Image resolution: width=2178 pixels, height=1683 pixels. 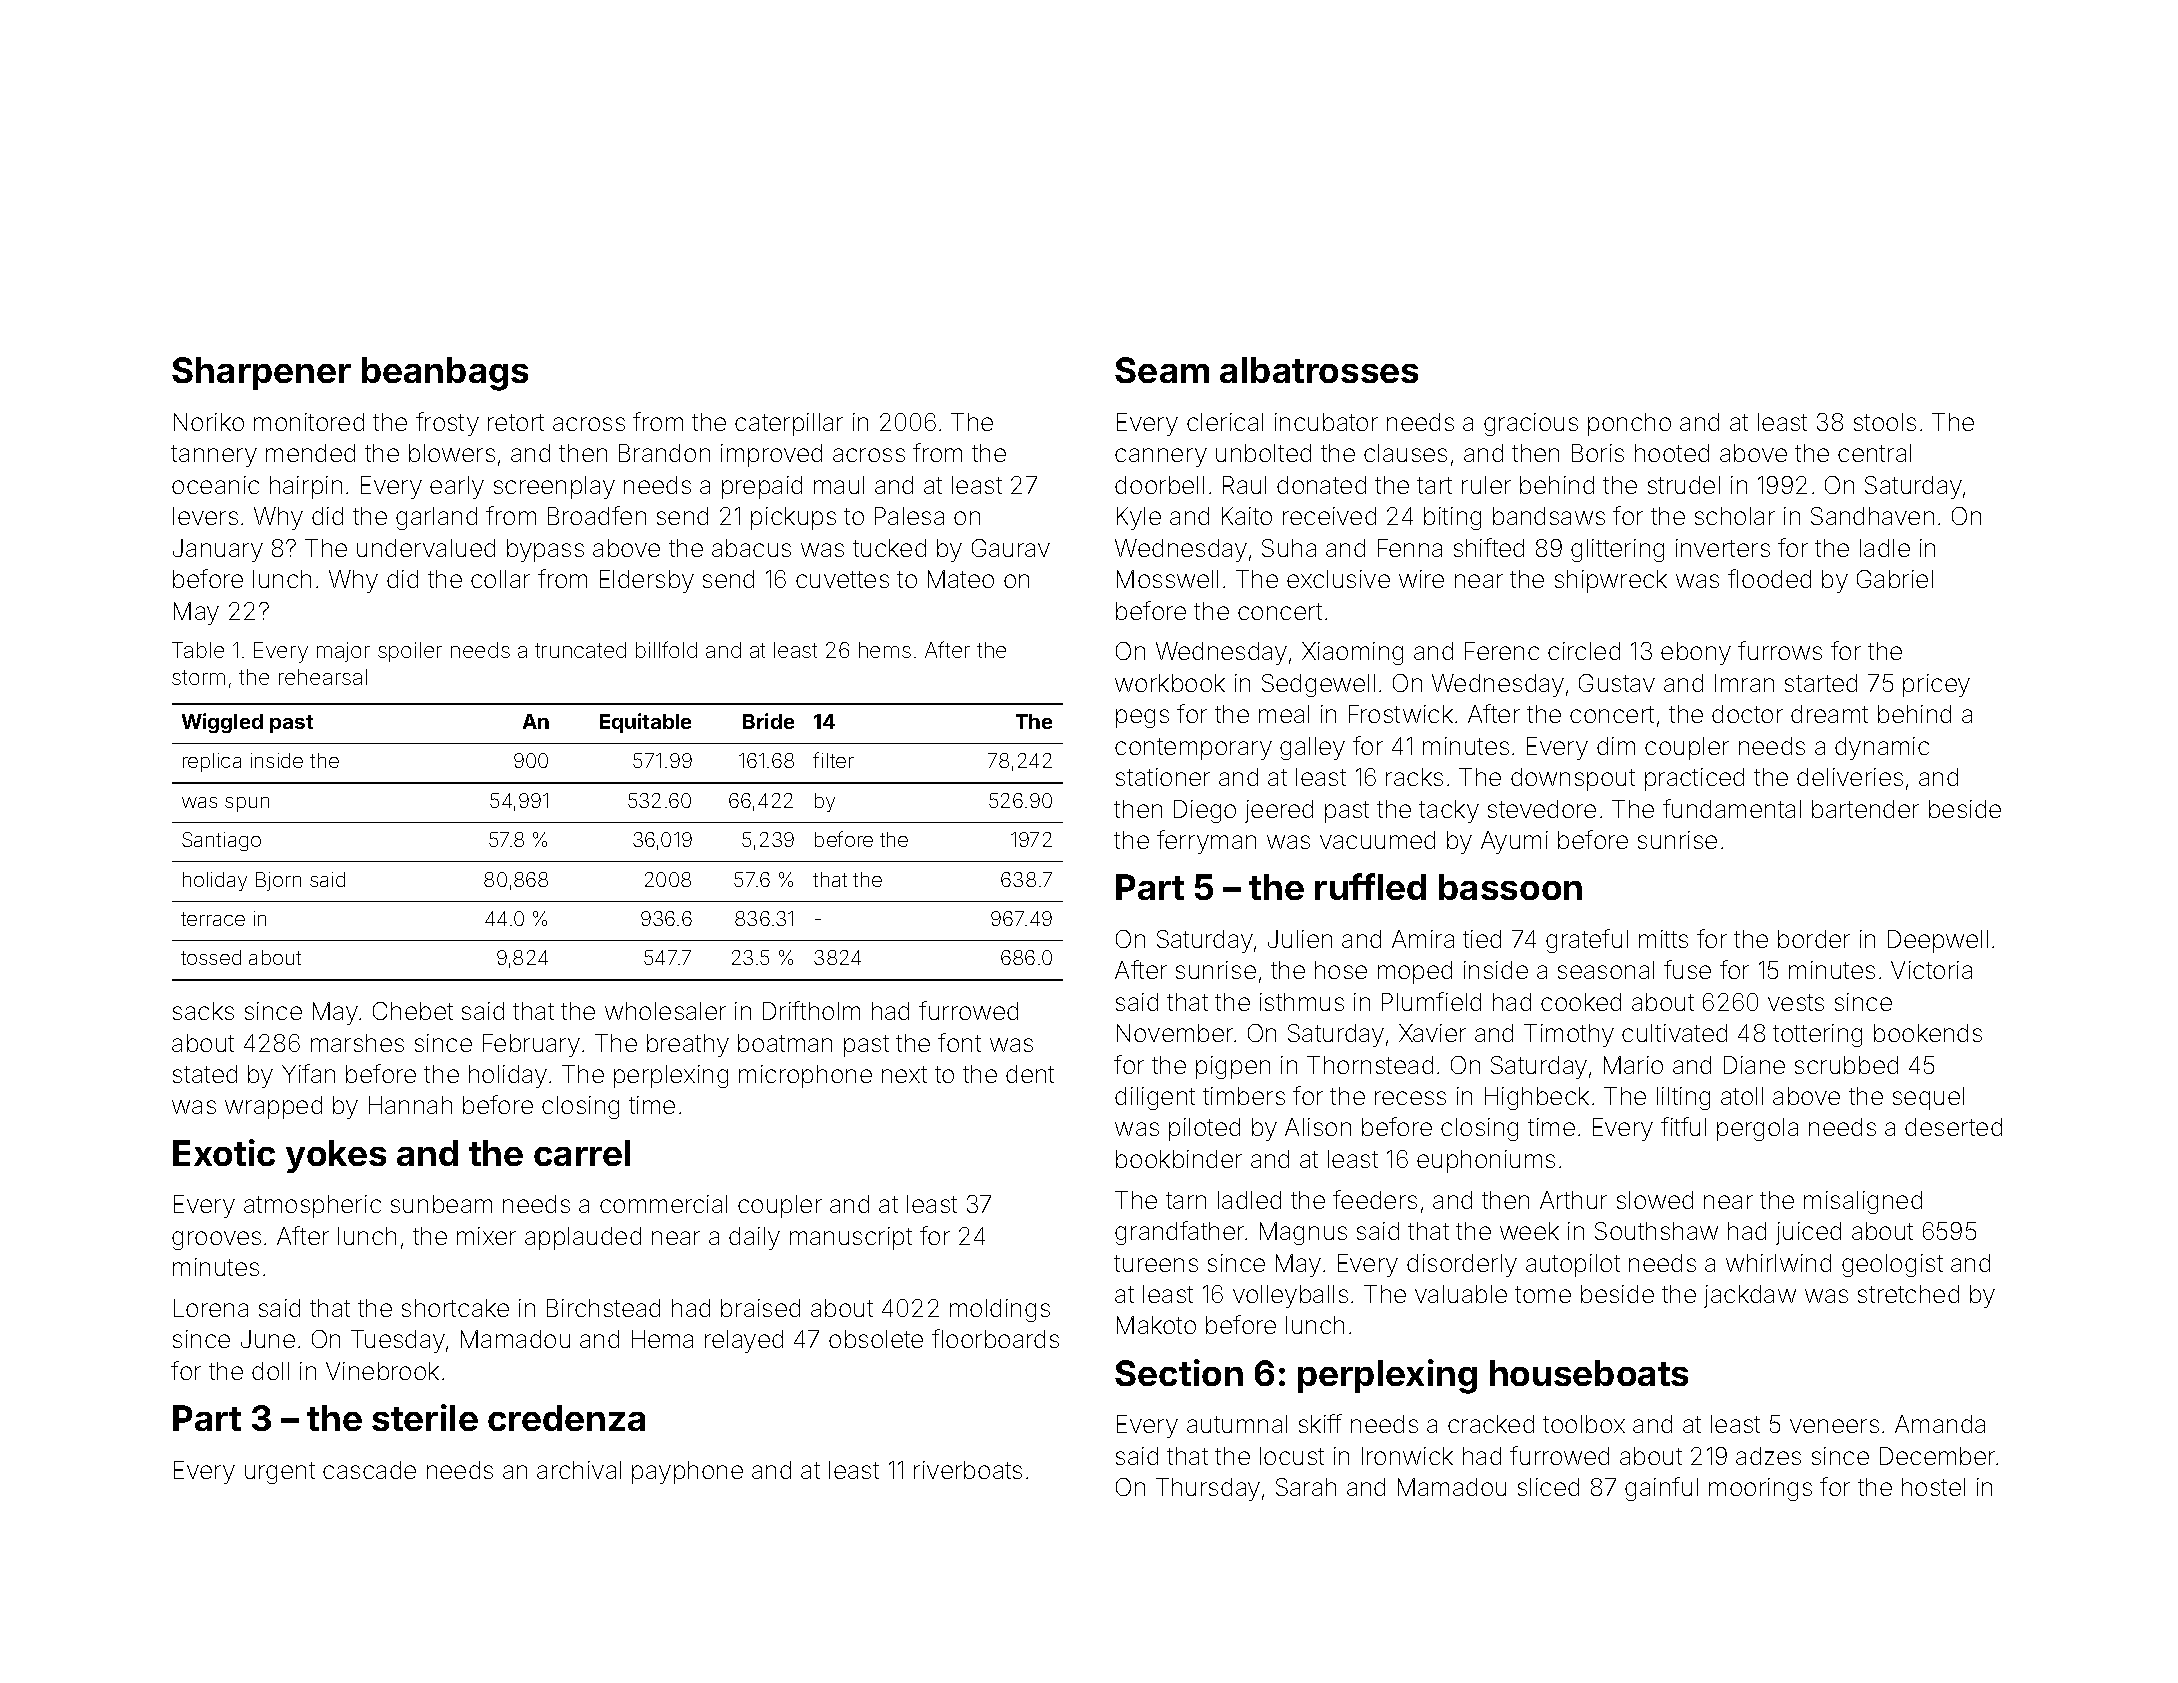 What do you see at coordinates (1581, 1002) in the screenshot?
I see `cooked` at bounding box center [1581, 1002].
